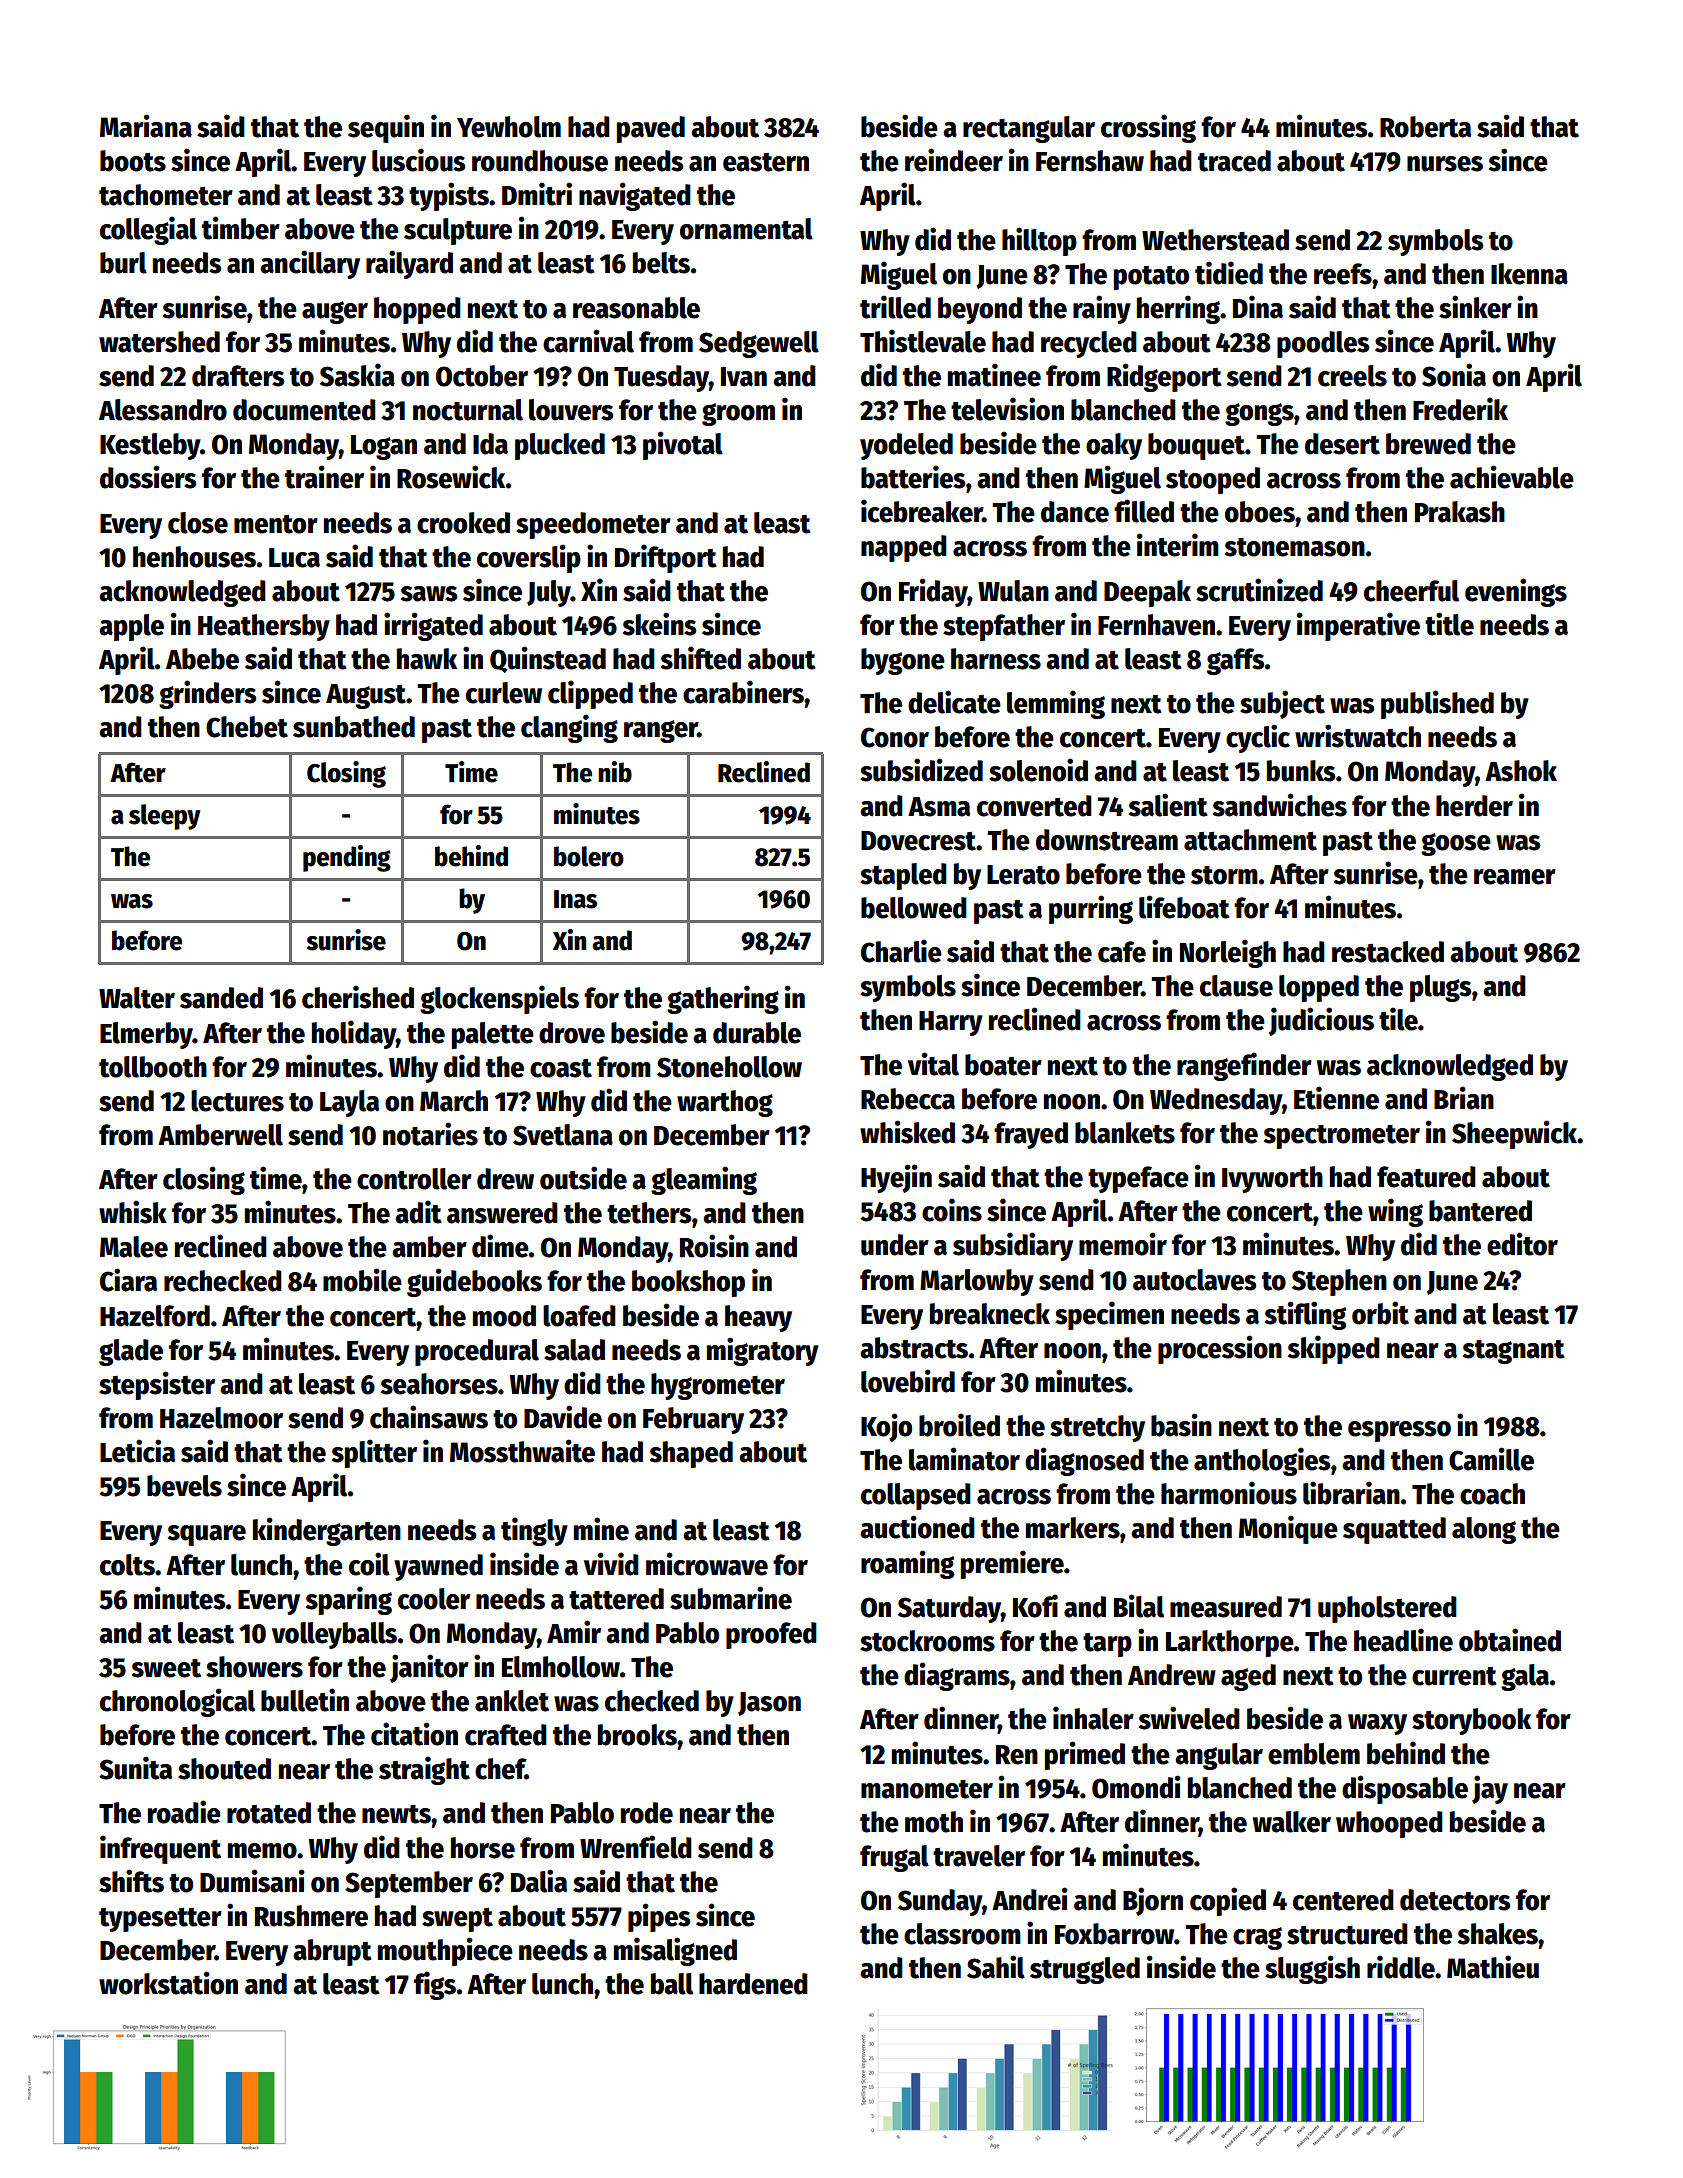  What do you see at coordinates (954, 160) in the screenshot?
I see `reindeer` at bounding box center [954, 160].
